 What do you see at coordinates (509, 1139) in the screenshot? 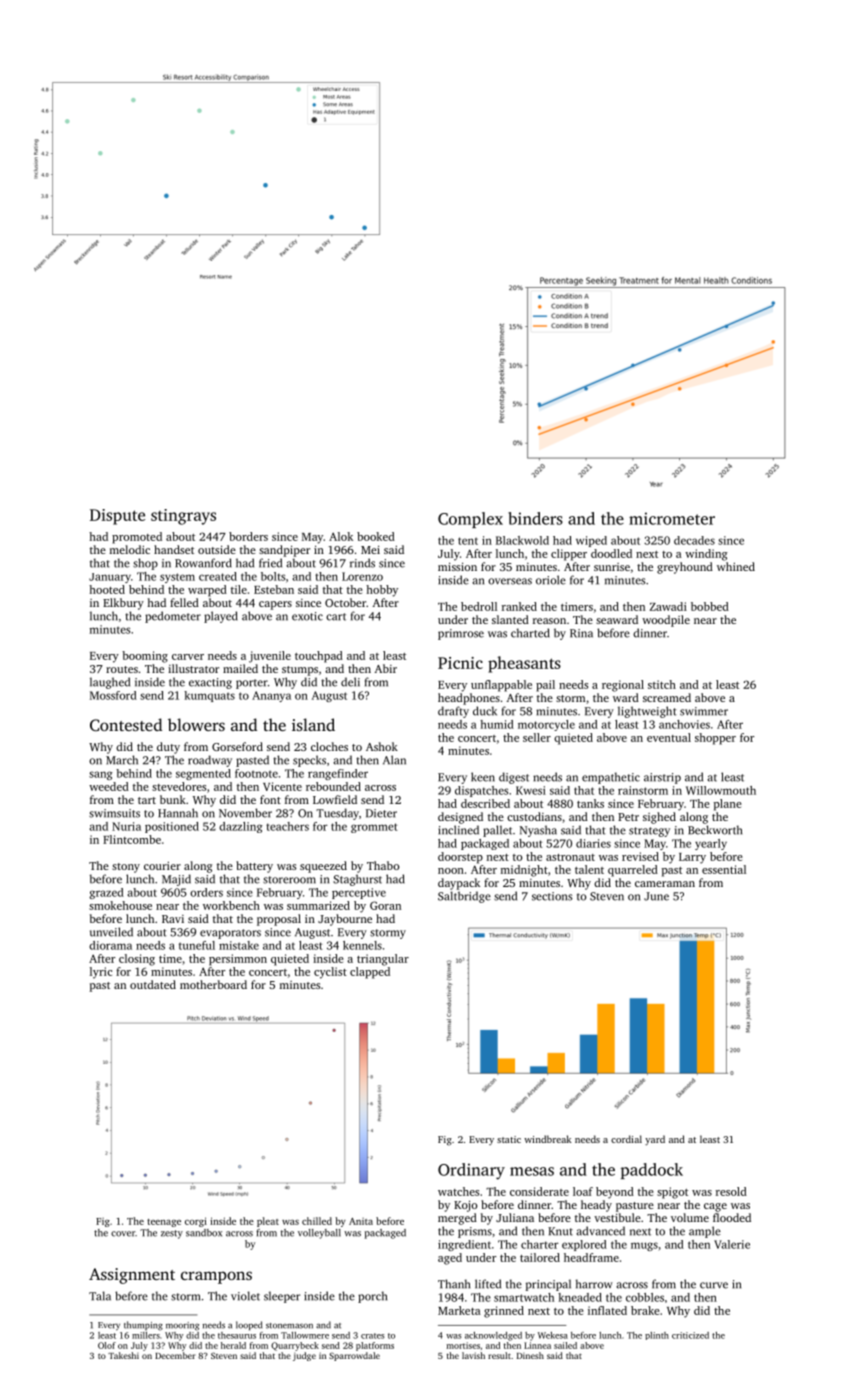
I see `static` at bounding box center [509, 1139].
